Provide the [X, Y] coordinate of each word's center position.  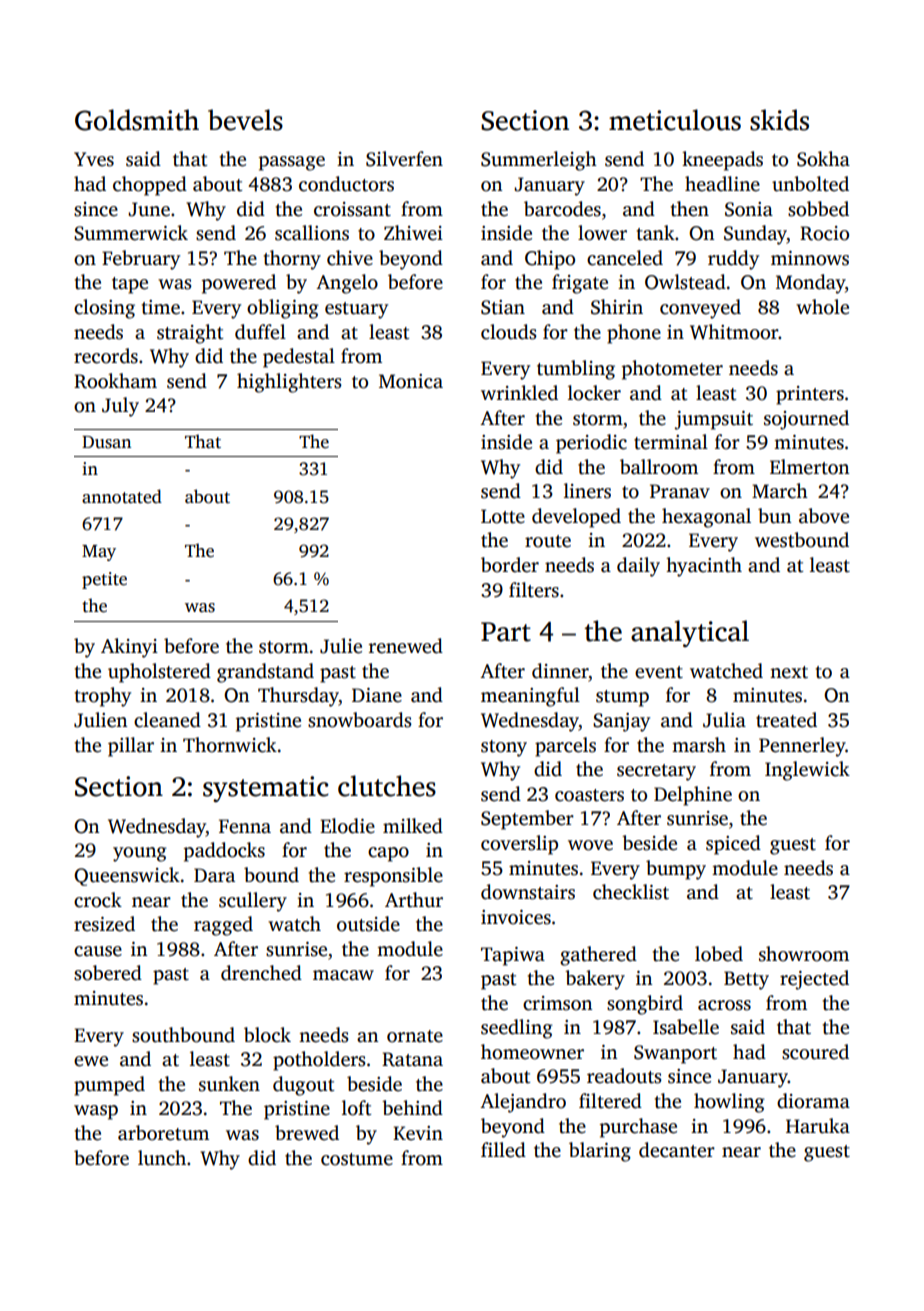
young [140, 854]
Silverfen [404, 159]
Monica [411, 381]
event [659, 672]
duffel [260, 332]
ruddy [733, 260]
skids [779, 120]
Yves [94, 159]
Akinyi [129, 648]
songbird [645, 1005]
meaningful [530, 697]
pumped [109, 1086]
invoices [516, 917]
